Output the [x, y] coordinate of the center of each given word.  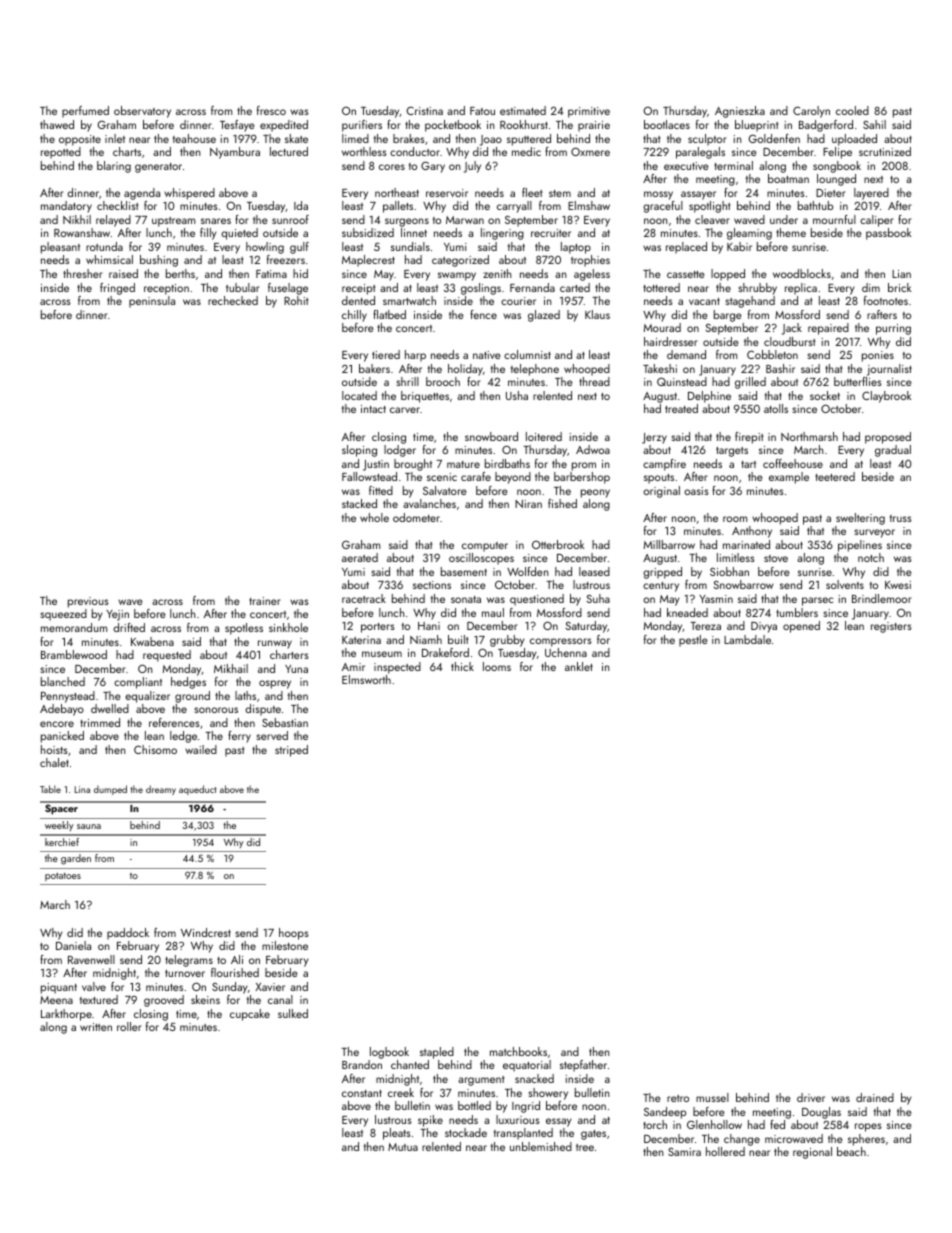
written [96, 1027]
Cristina [425, 111]
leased [594, 571]
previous [88, 602]
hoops [294, 934]
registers [891, 627]
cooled [852, 110]
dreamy [161, 790]
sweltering [860, 519]
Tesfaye [237, 126]
